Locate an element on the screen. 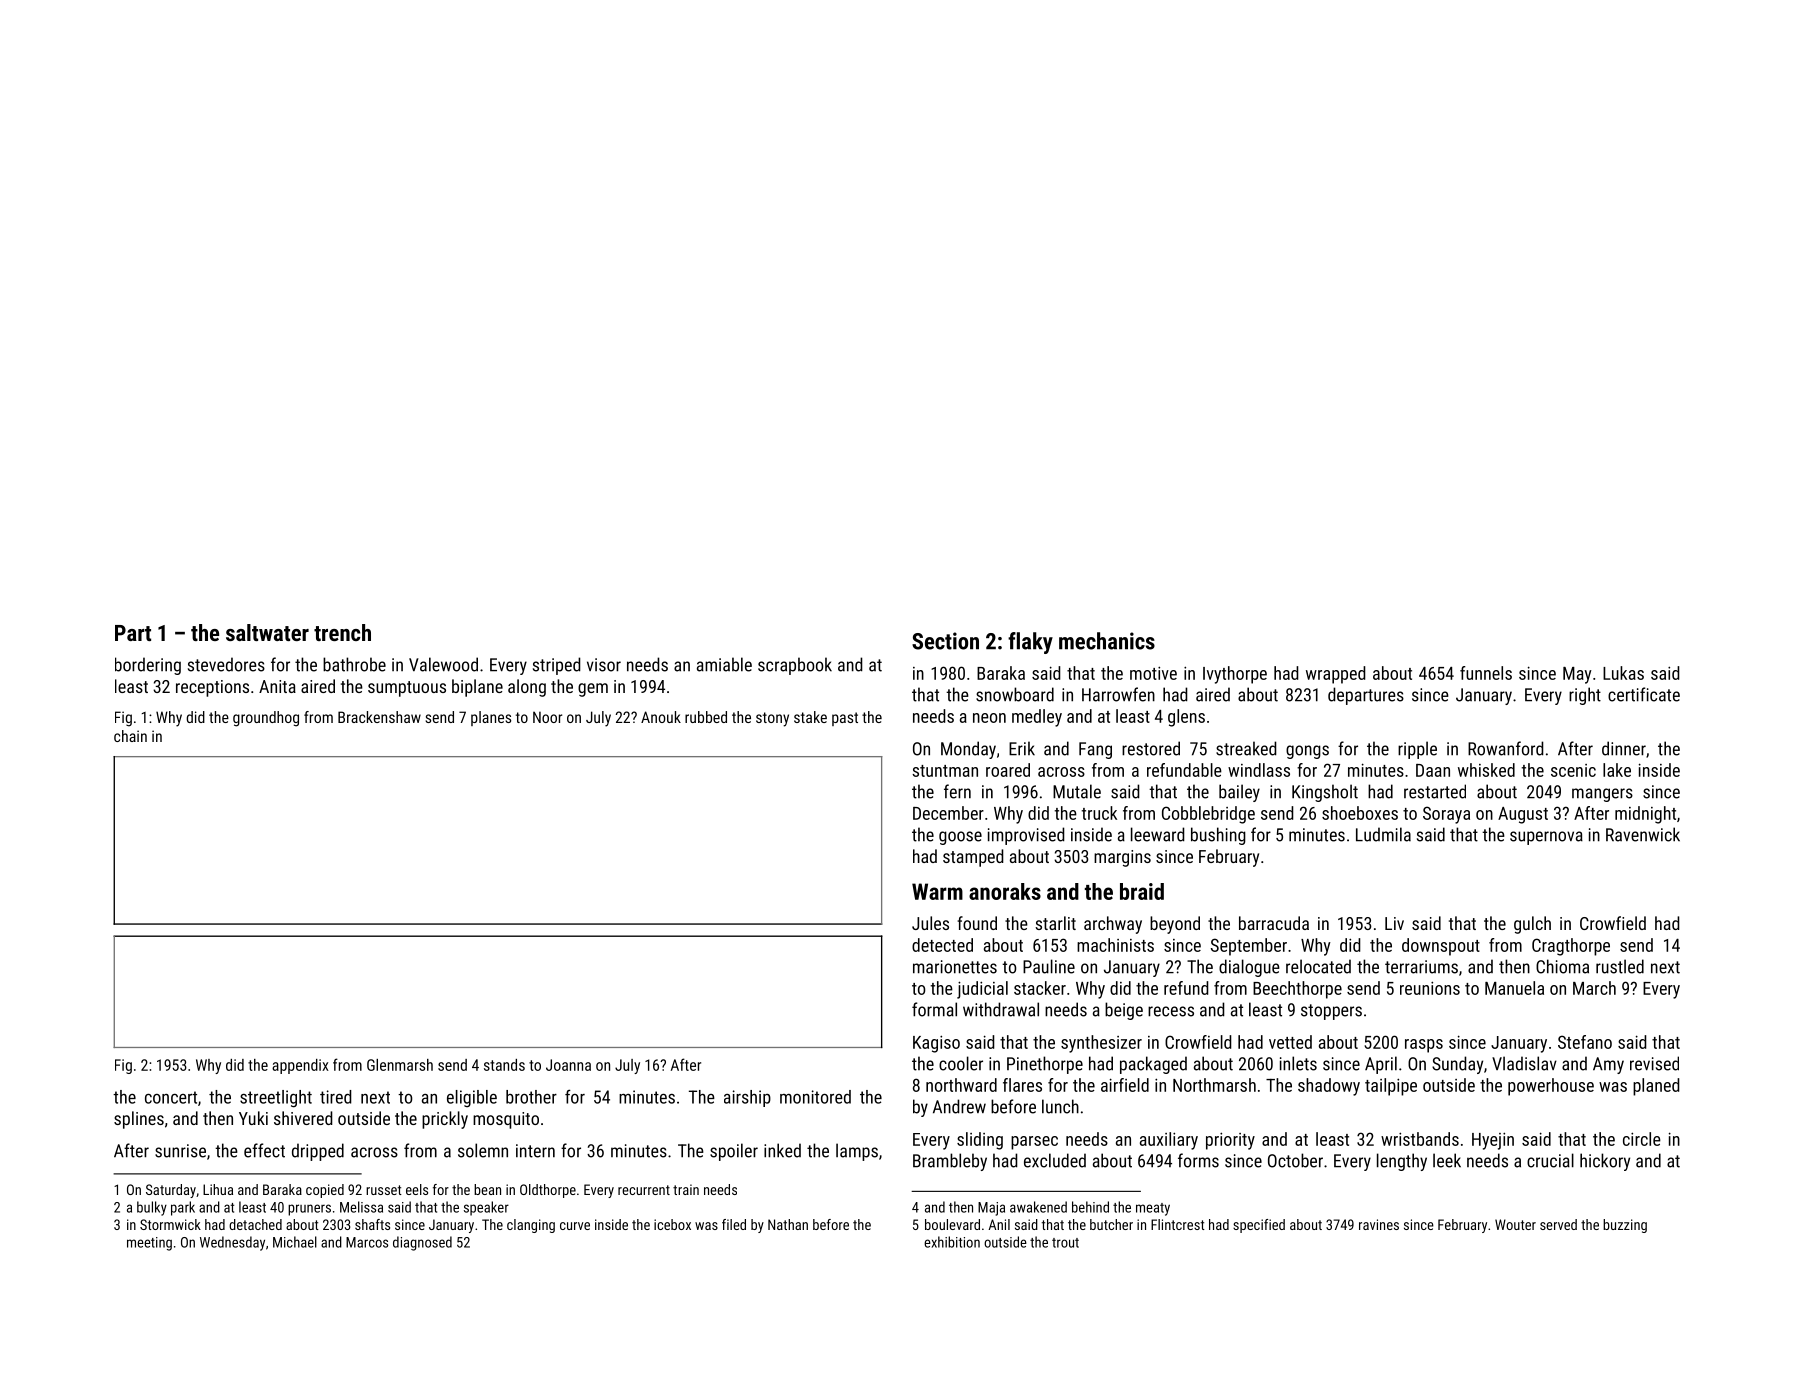 The height and width of the screenshot is (1386, 1794). bean is located at coordinates (487, 1189).
